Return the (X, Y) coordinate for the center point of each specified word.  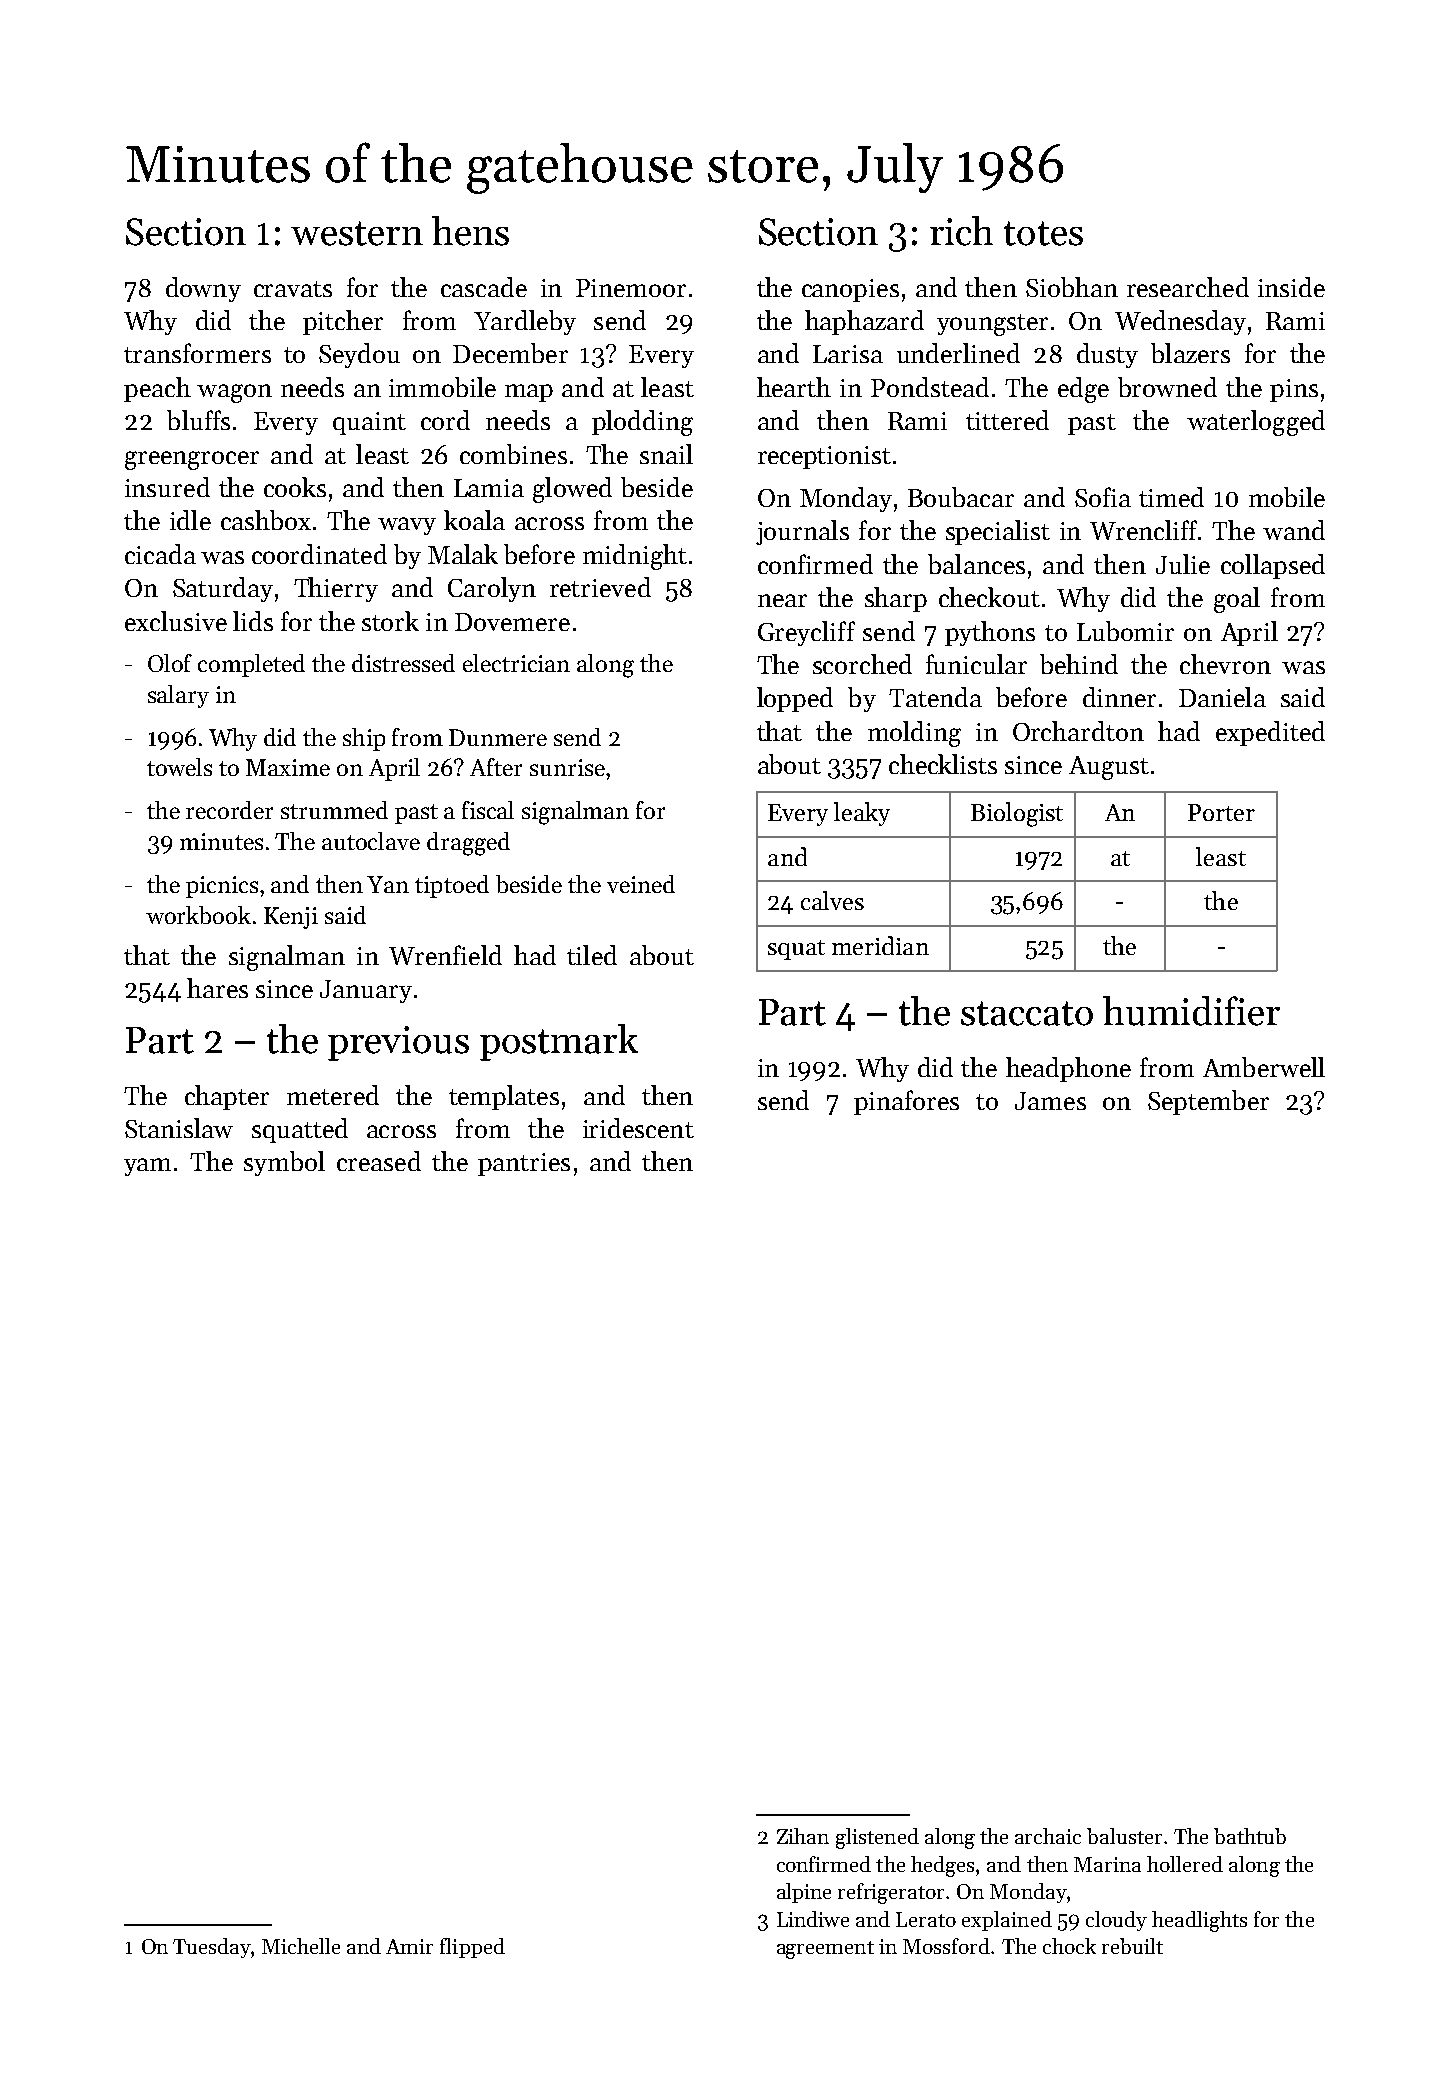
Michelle (301, 1946)
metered (333, 1095)
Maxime (288, 767)
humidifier (1191, 1011)
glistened (877, 1838)
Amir (409, 1946)
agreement (825, 1950)
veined (641, 884)
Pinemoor (631, 288)
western (357, 233)
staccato (1027, 1013)
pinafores (906, 1102)
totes (1043, 233)
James (1050, 1101)
